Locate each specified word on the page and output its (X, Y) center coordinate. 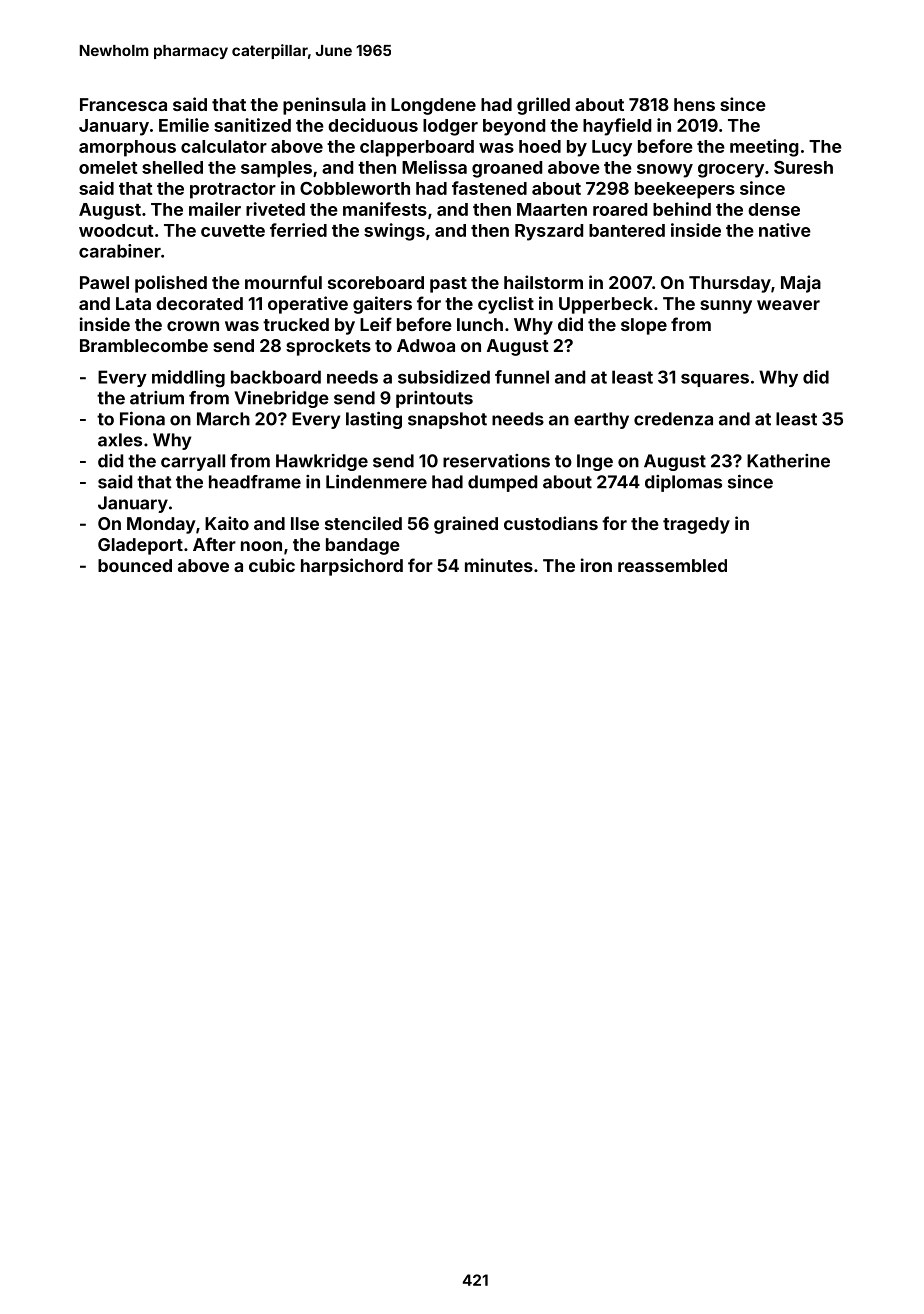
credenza (673, 419)
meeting (764, 148)
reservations (496, 461)
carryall (193, 462)
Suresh (803, 167)
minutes (499, 565)
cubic (272, 565)
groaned (507, 169)
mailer (215, 209)
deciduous (373, 125)
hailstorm (543, 282)
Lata (133, 303)
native (785, 230)
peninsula (324, 106)
